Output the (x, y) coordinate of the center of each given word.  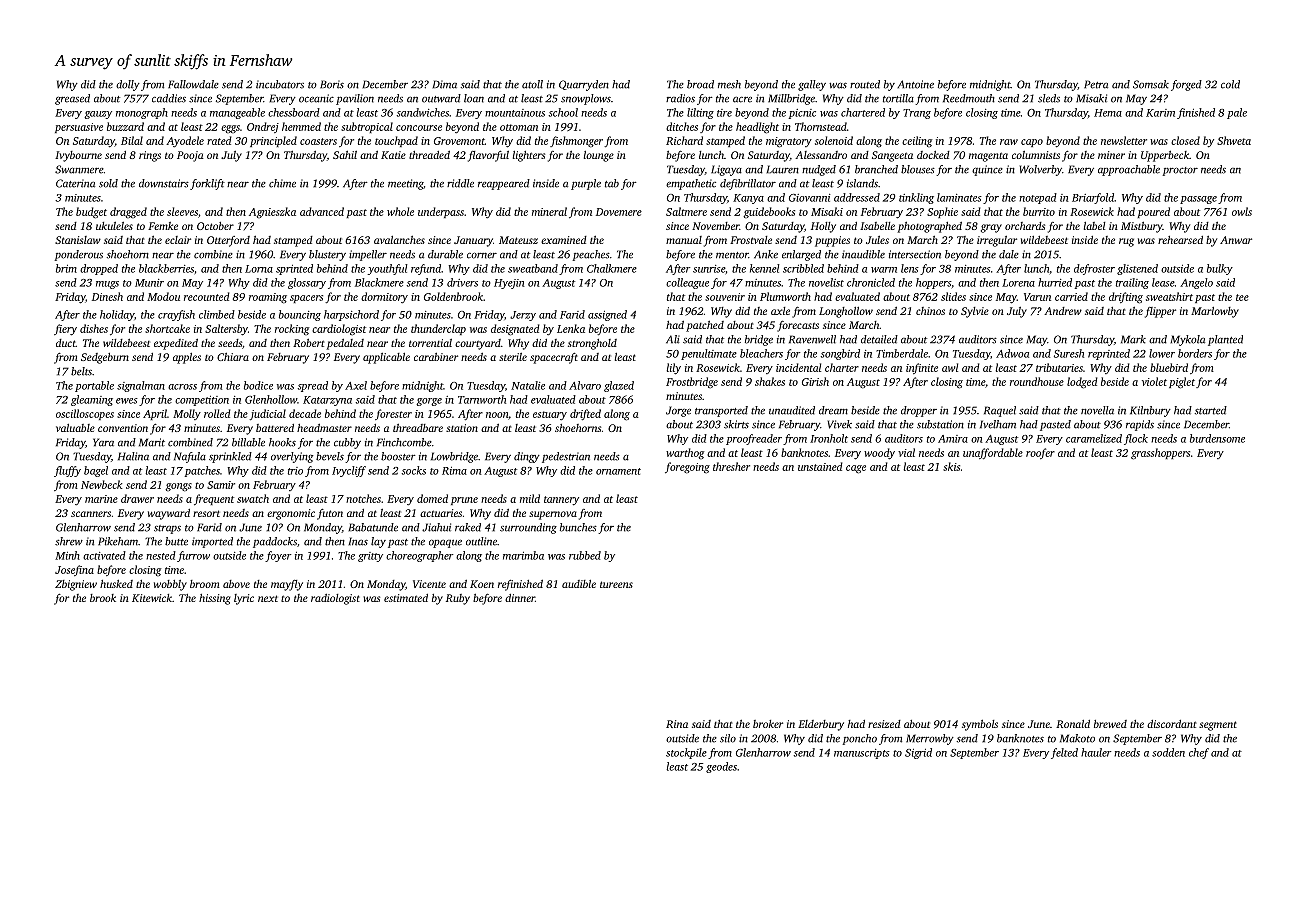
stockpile (686, 753)
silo (728, 738)
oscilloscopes (85, 414)
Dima (445, 84)
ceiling (917, 142)
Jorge (678, 411)
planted (1225, 340)
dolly (128, 85)
